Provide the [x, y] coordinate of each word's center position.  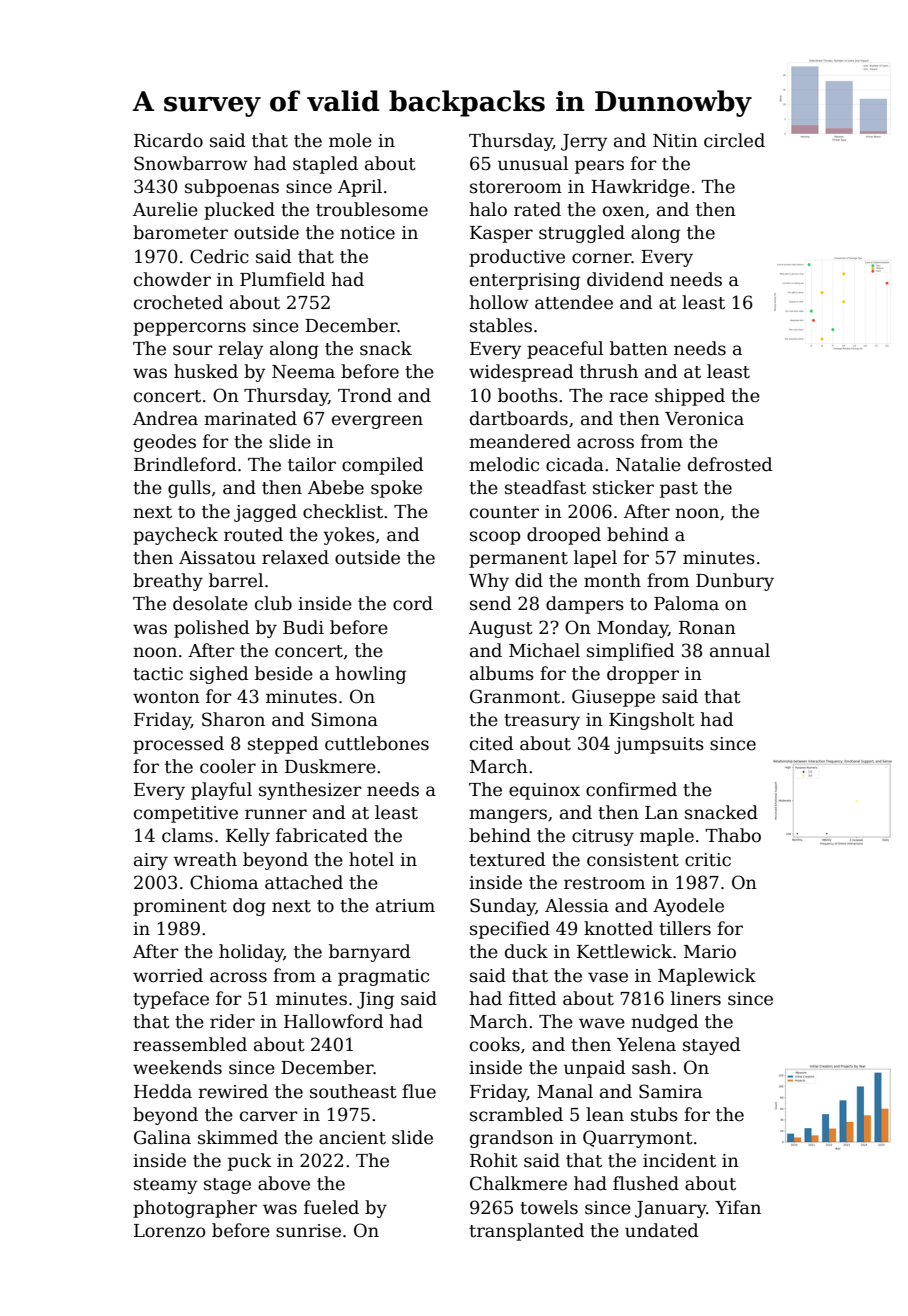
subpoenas [232, 188]
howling [370, 675]
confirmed [631, 789]
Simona [345, 719]
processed [178, 745]
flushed [646, 1183]
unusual [533, 163]
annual [740, 650]
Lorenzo [170, 1231]
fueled [331, 1207]
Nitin [675, 141]
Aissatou [217, 558]
